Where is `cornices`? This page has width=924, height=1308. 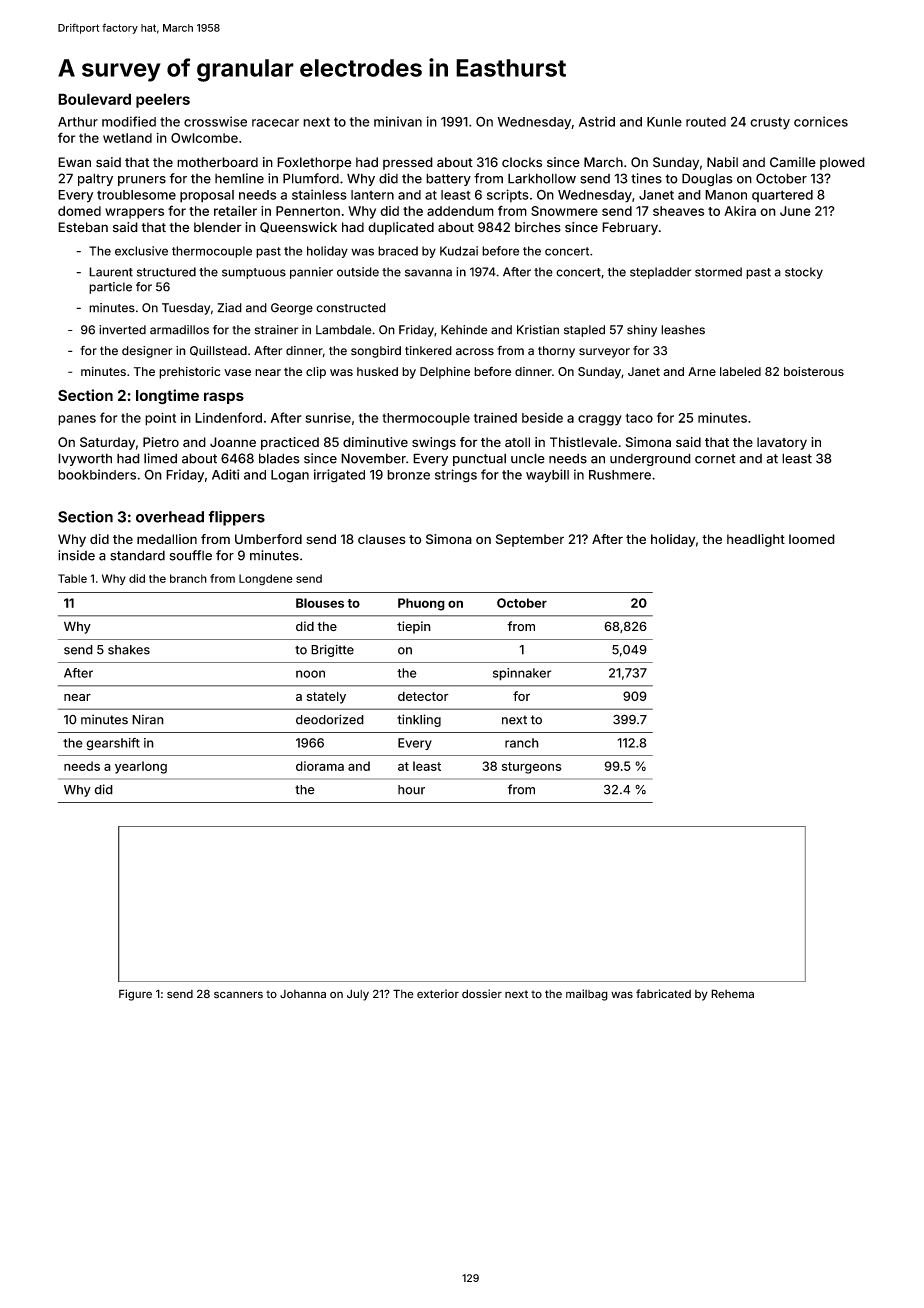 cornices is located at coordinates (821, 121).
